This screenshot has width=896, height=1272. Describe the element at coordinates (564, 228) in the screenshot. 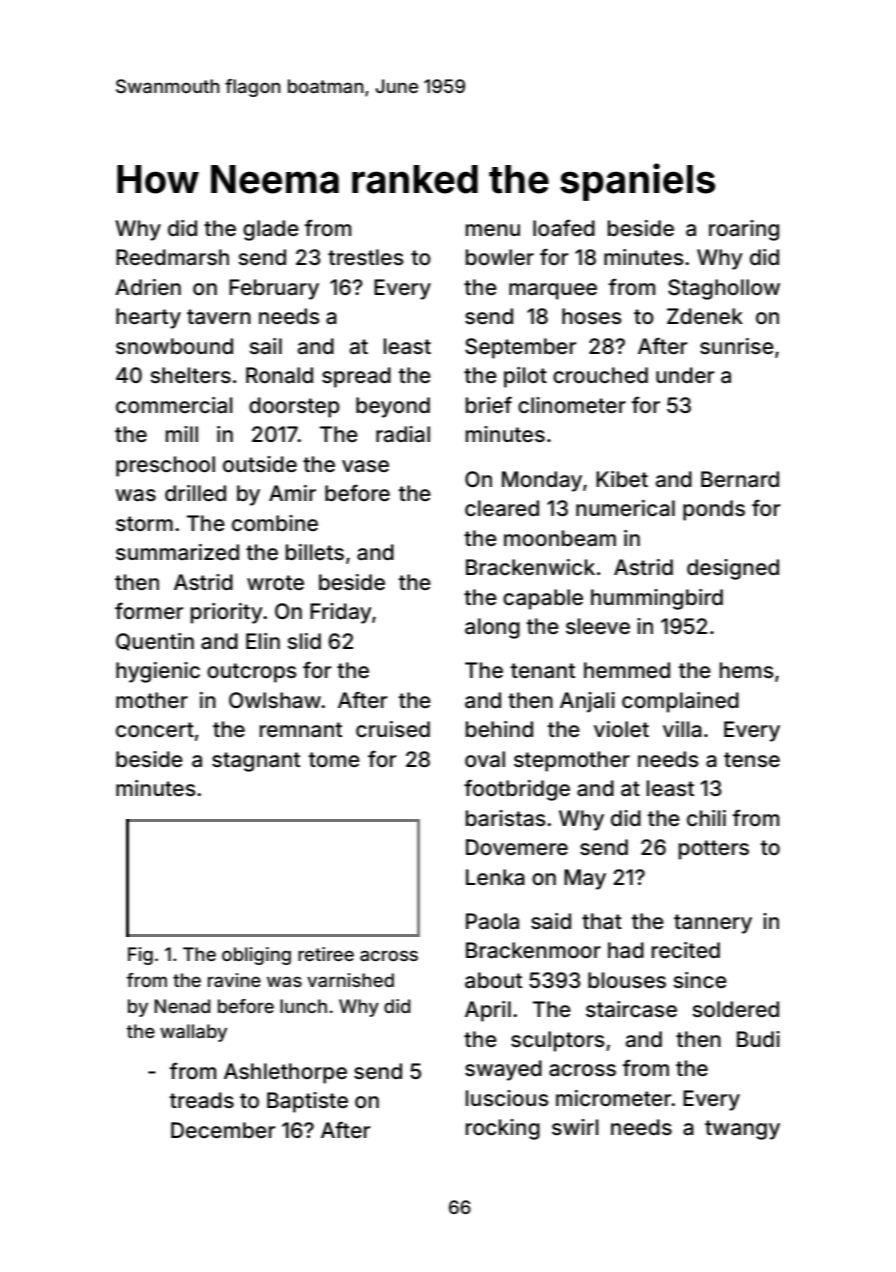

I see `loafed` at that location.
